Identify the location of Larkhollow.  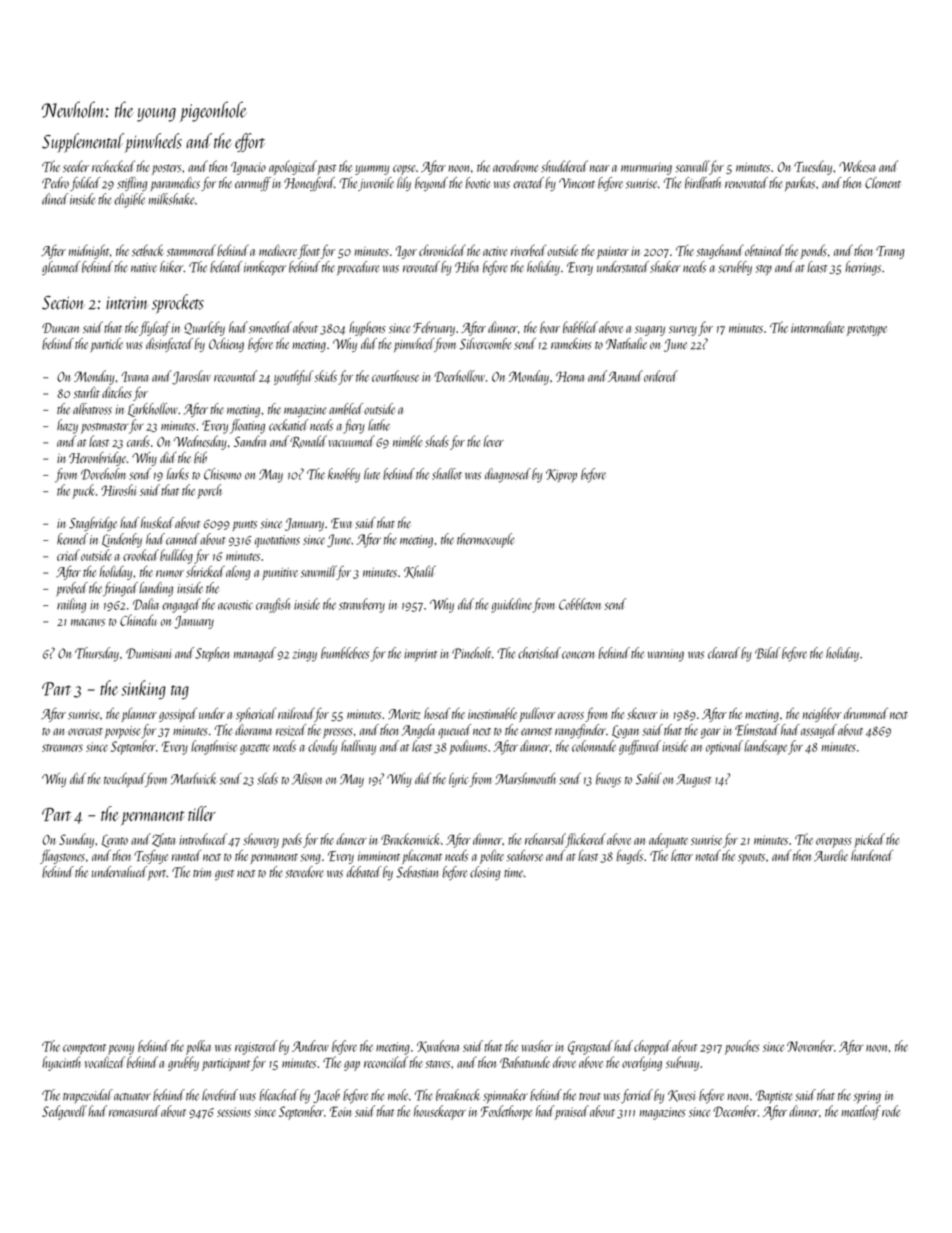
(153, 410).
